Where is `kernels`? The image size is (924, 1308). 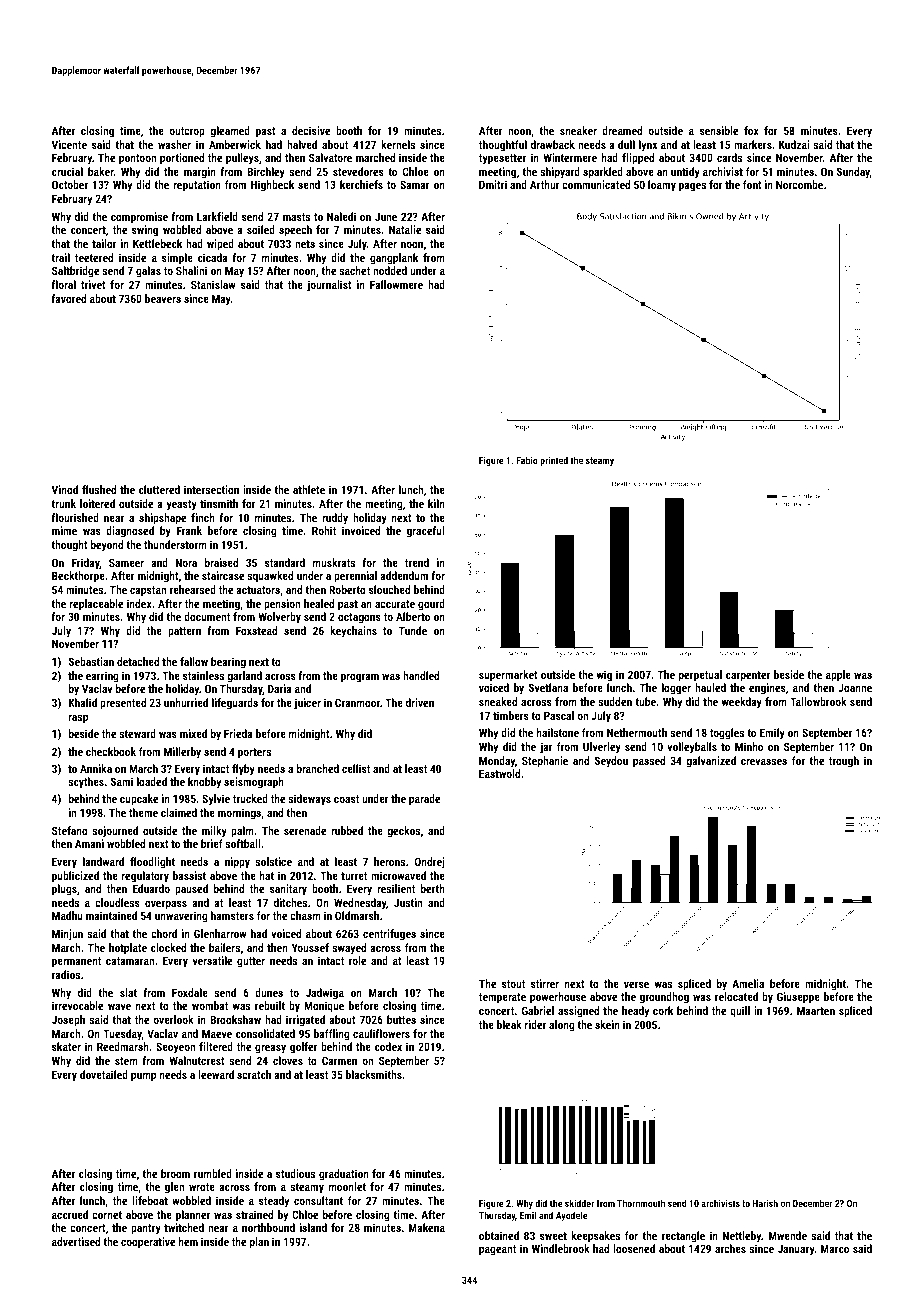
kernels is located at coordinates (398, 144).
